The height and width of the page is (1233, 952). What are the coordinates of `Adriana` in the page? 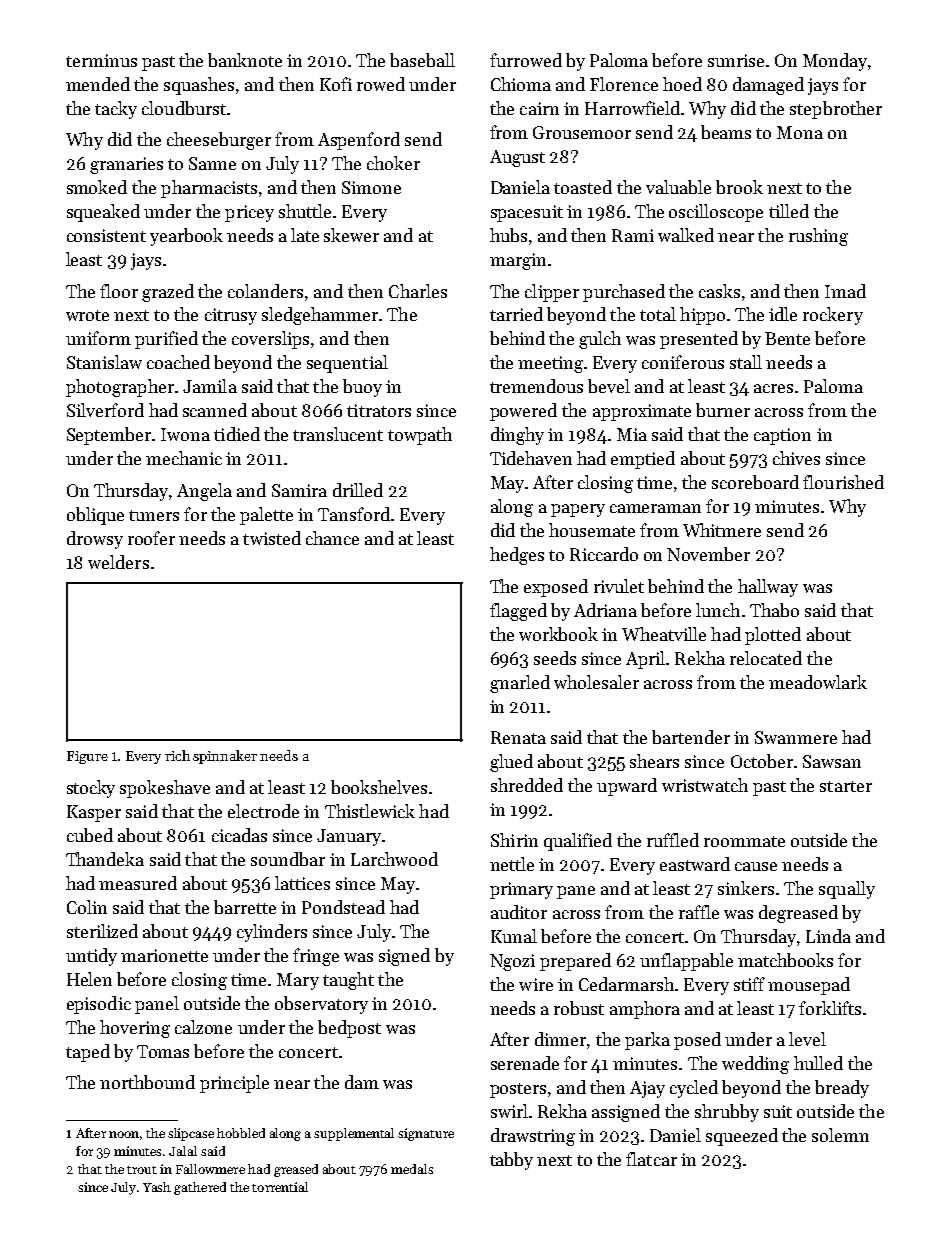 It's located at (605, 610).
